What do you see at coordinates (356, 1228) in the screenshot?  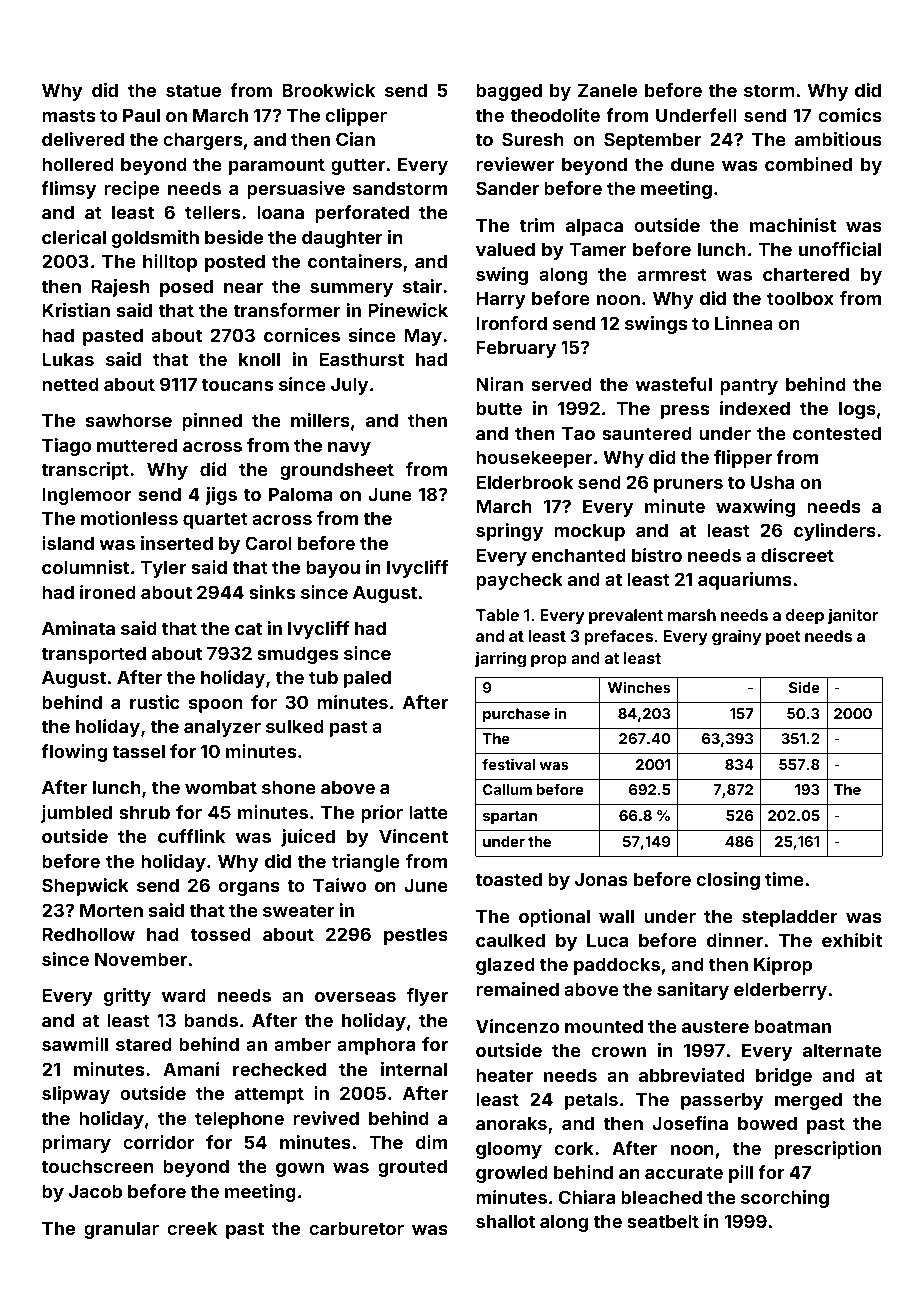 I see `carburetor` at bounding box center [356, 1228].
